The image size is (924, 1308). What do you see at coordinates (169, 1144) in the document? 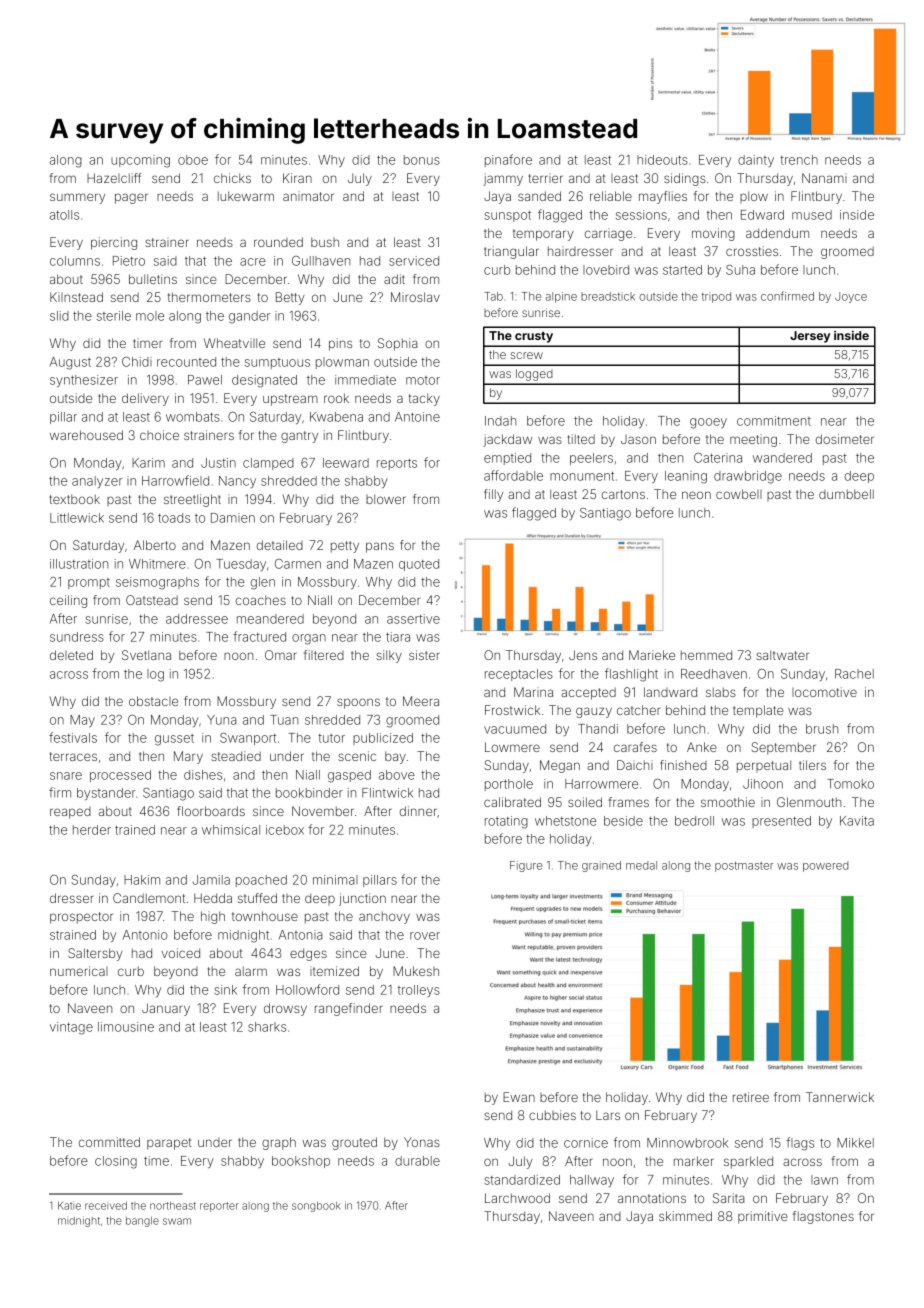
I see `parapet` at bounding box center [169, 1144].
